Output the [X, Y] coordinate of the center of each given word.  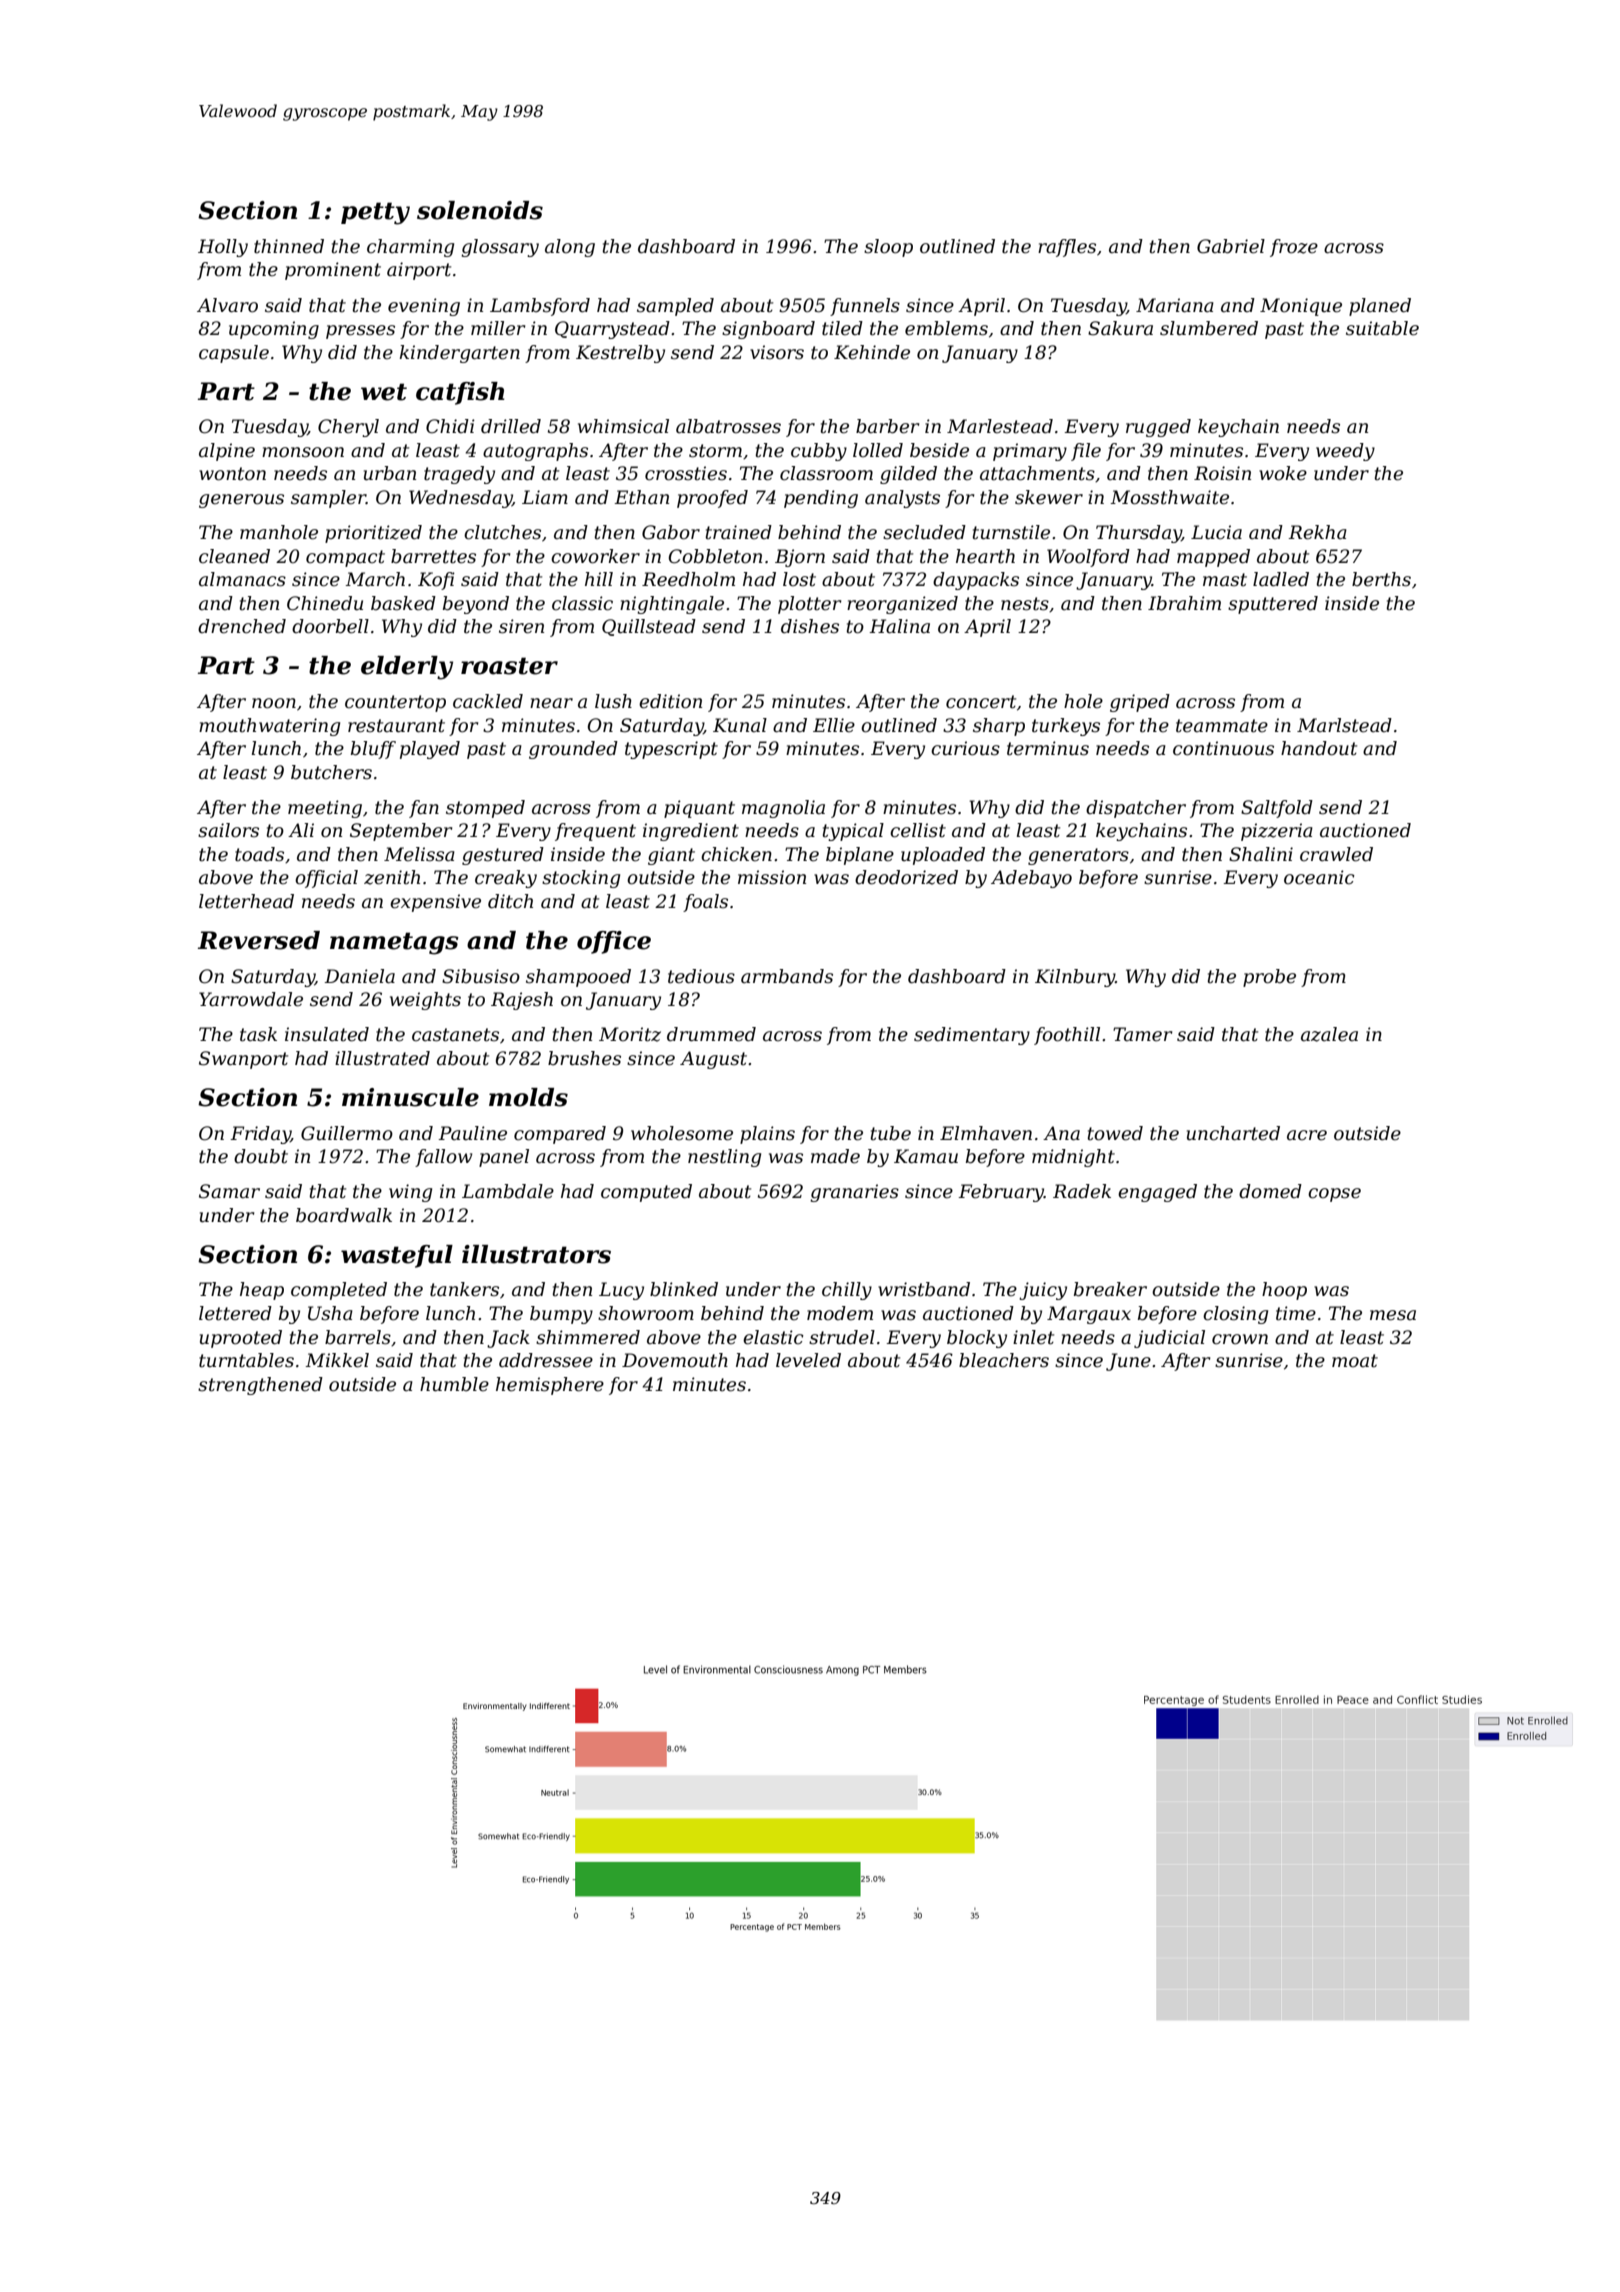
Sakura [1120, 328]
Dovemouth [675, 1360]
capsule [234, 354]
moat [1355, 1361]
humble [454, 1384]
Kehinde [872, 352]
